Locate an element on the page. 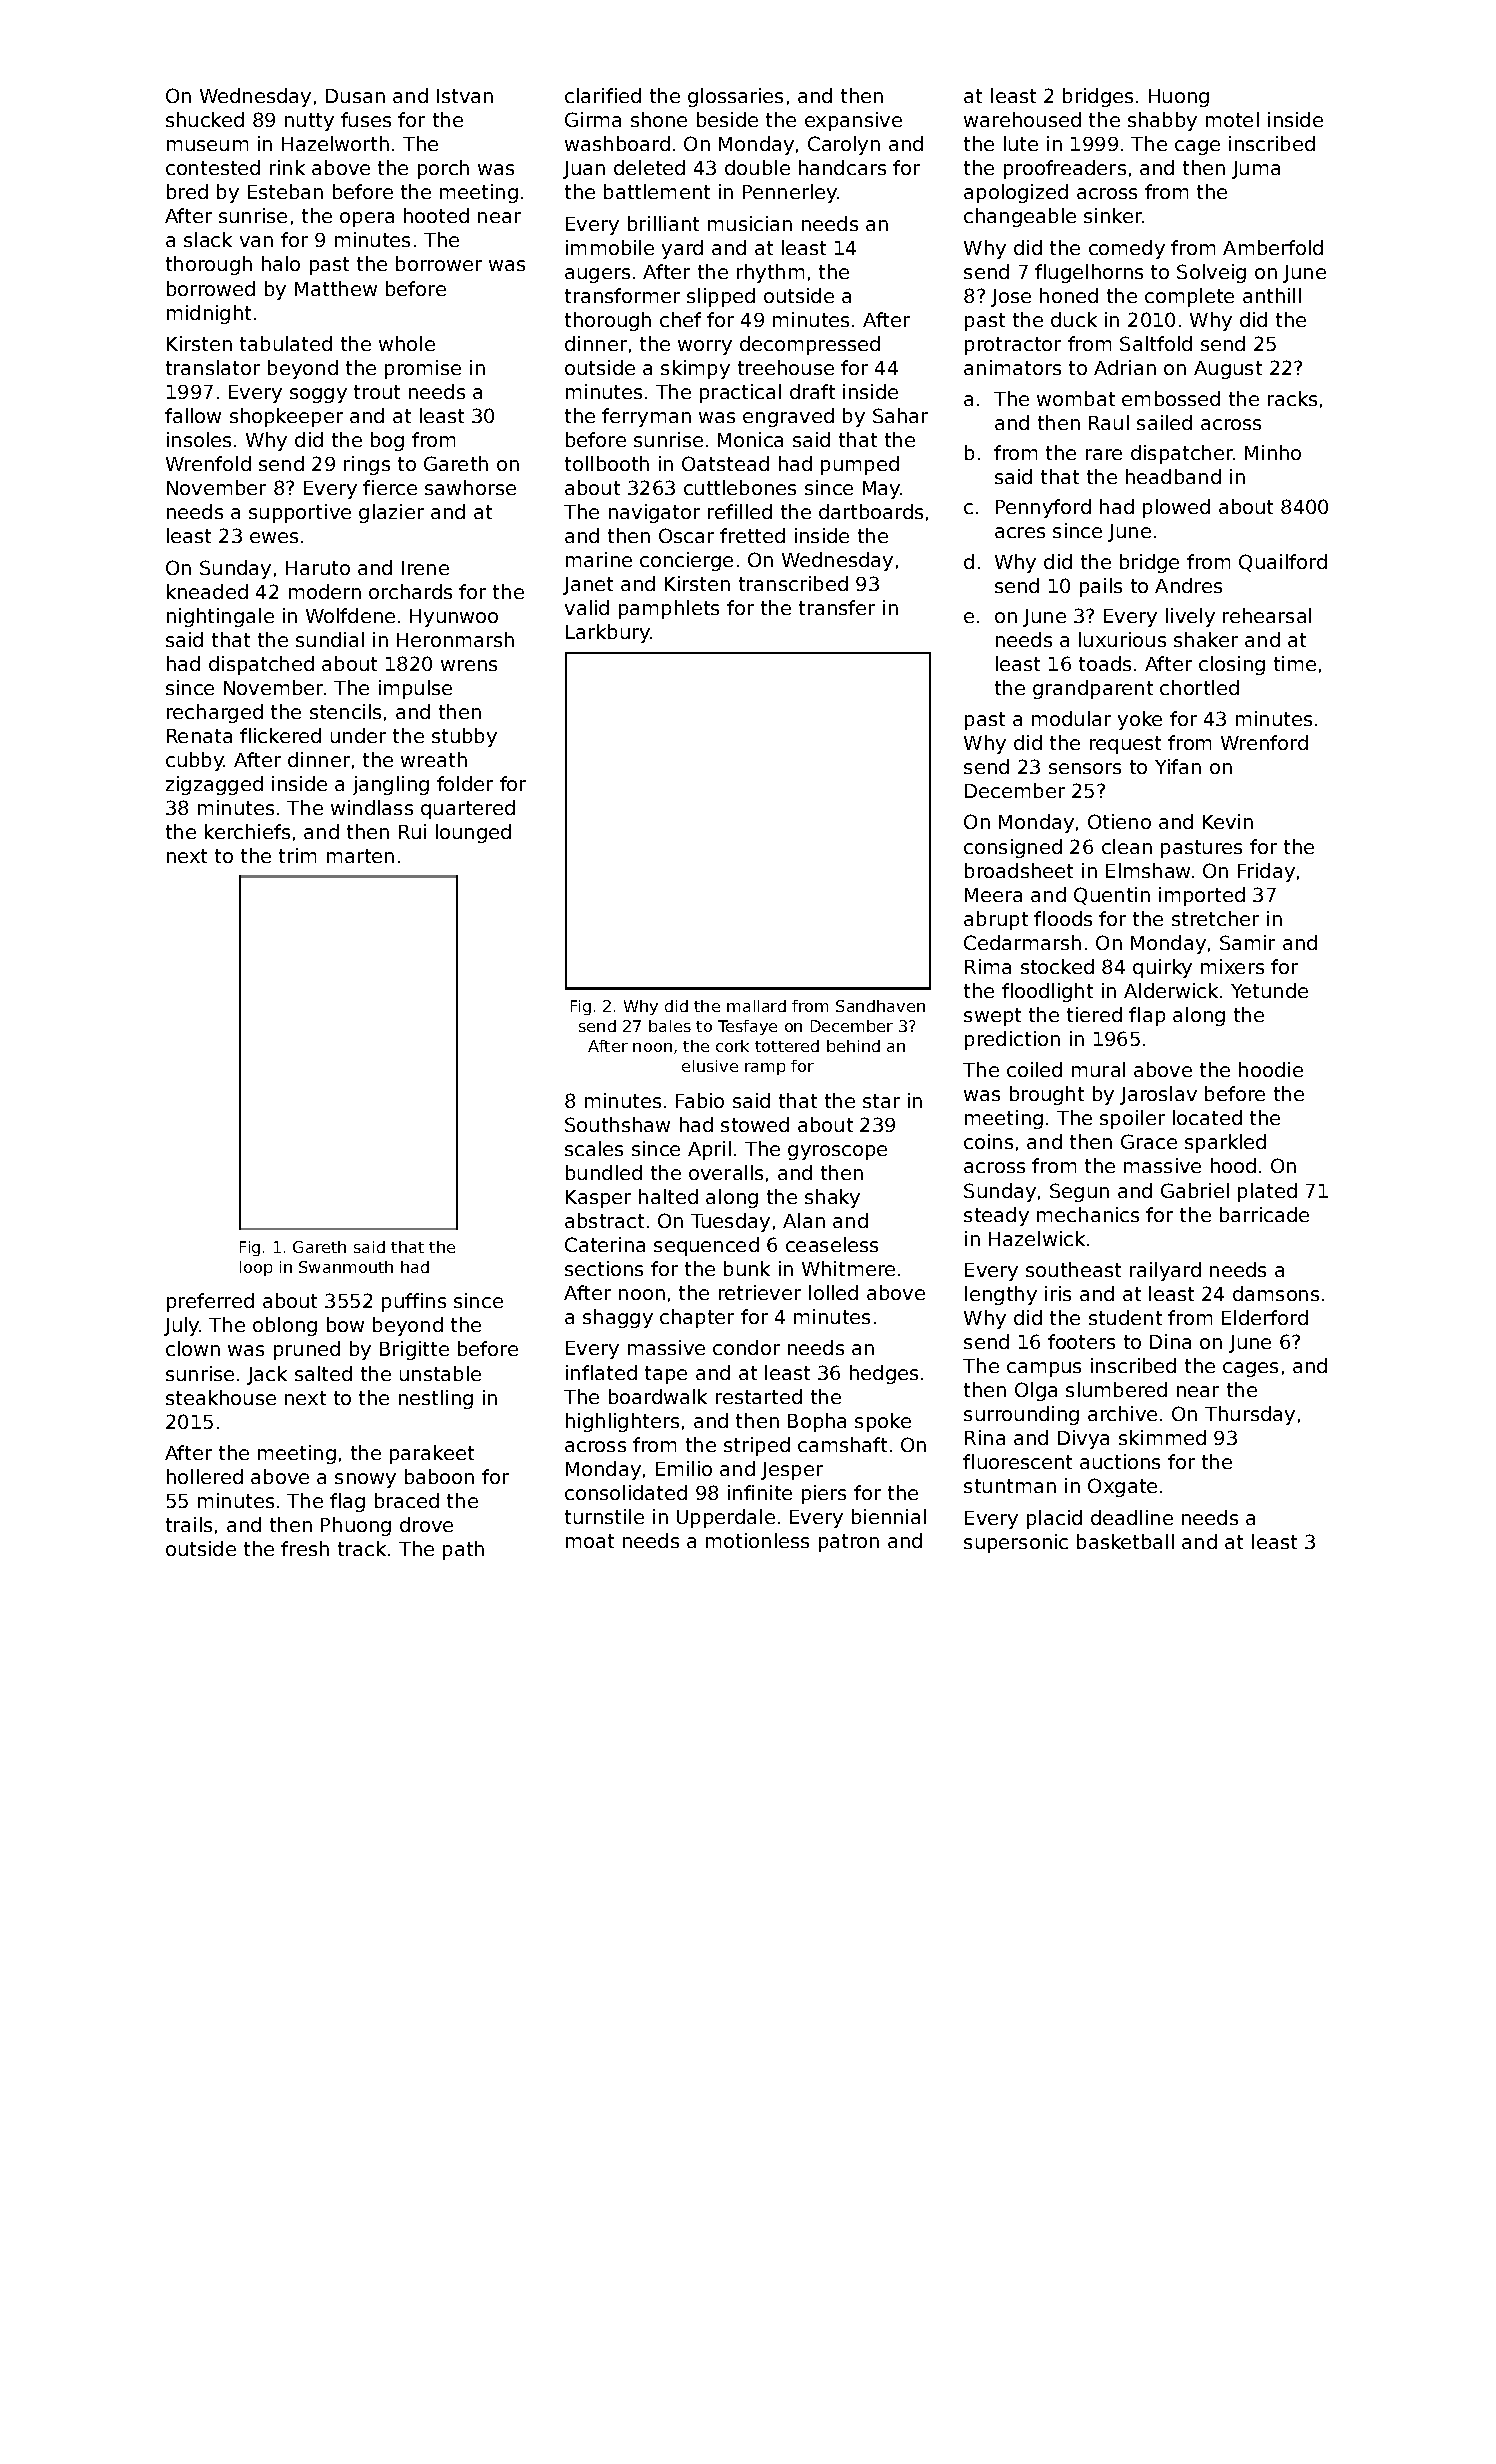 The height and width of the image is (2464, 1496). navigator is located at coordinates (654, 513).
